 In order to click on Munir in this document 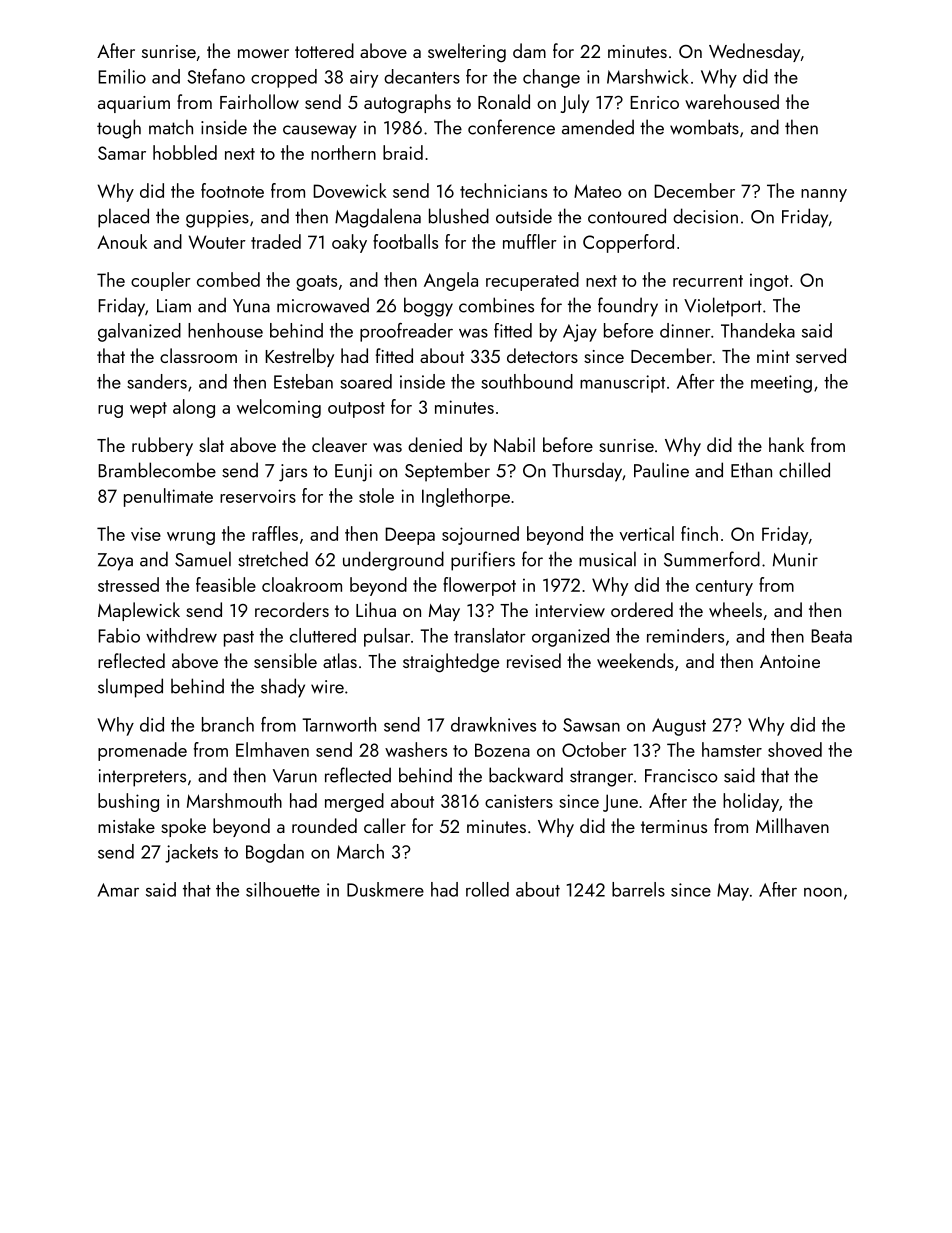, I will do `click(795, 560)`.
